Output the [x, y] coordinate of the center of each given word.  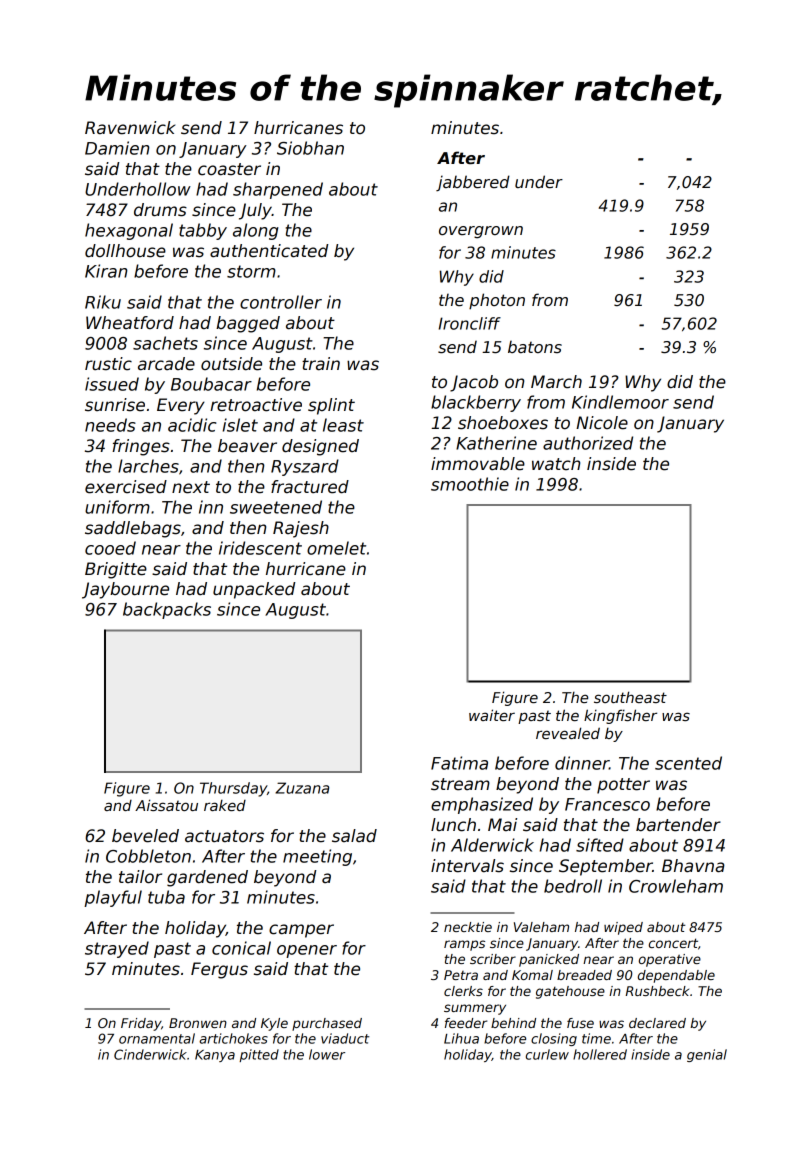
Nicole [602, 423]
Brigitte [116, 570]
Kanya [215, 1056]
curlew [547, 1054]
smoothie [470, 484]
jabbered [473, 183]
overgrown [481, 232]
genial [707, 1055]
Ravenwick [130, 128]
